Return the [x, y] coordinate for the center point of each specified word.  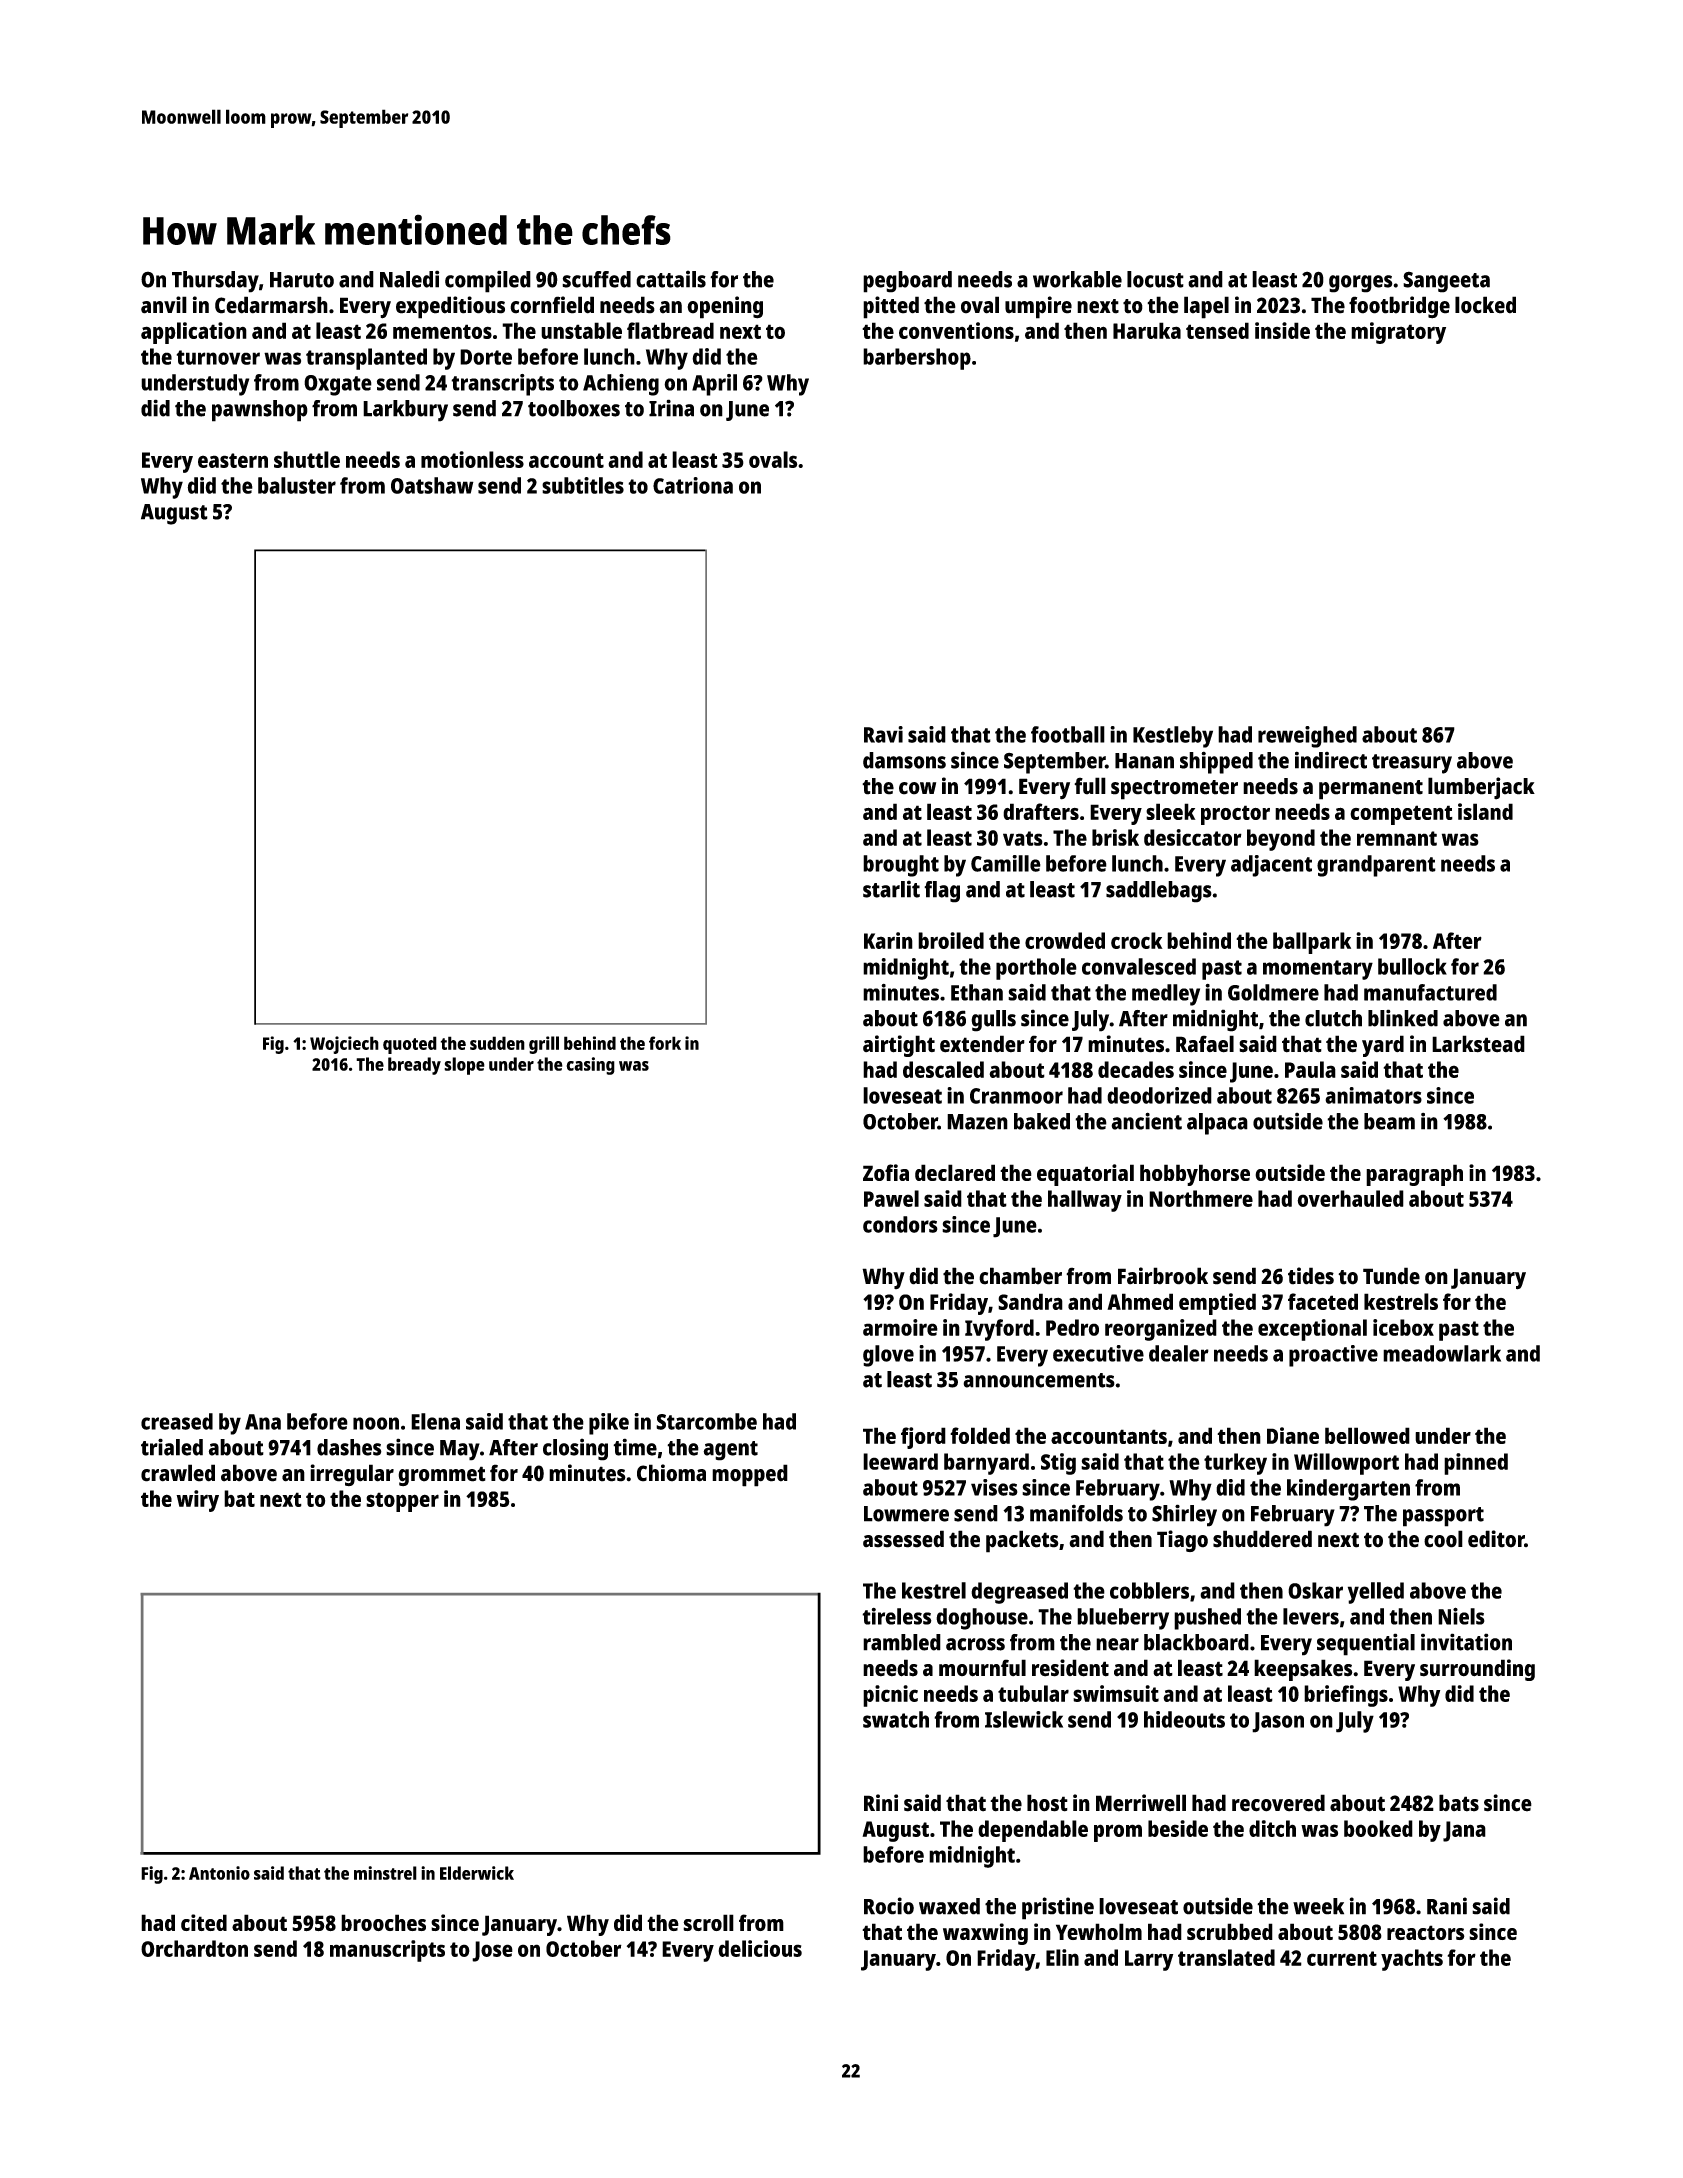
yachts [1412, 1960]
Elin [1062, 1957]
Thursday [215, 282]
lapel [1206, 307]
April [714, 385]
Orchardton [194, 1948]
